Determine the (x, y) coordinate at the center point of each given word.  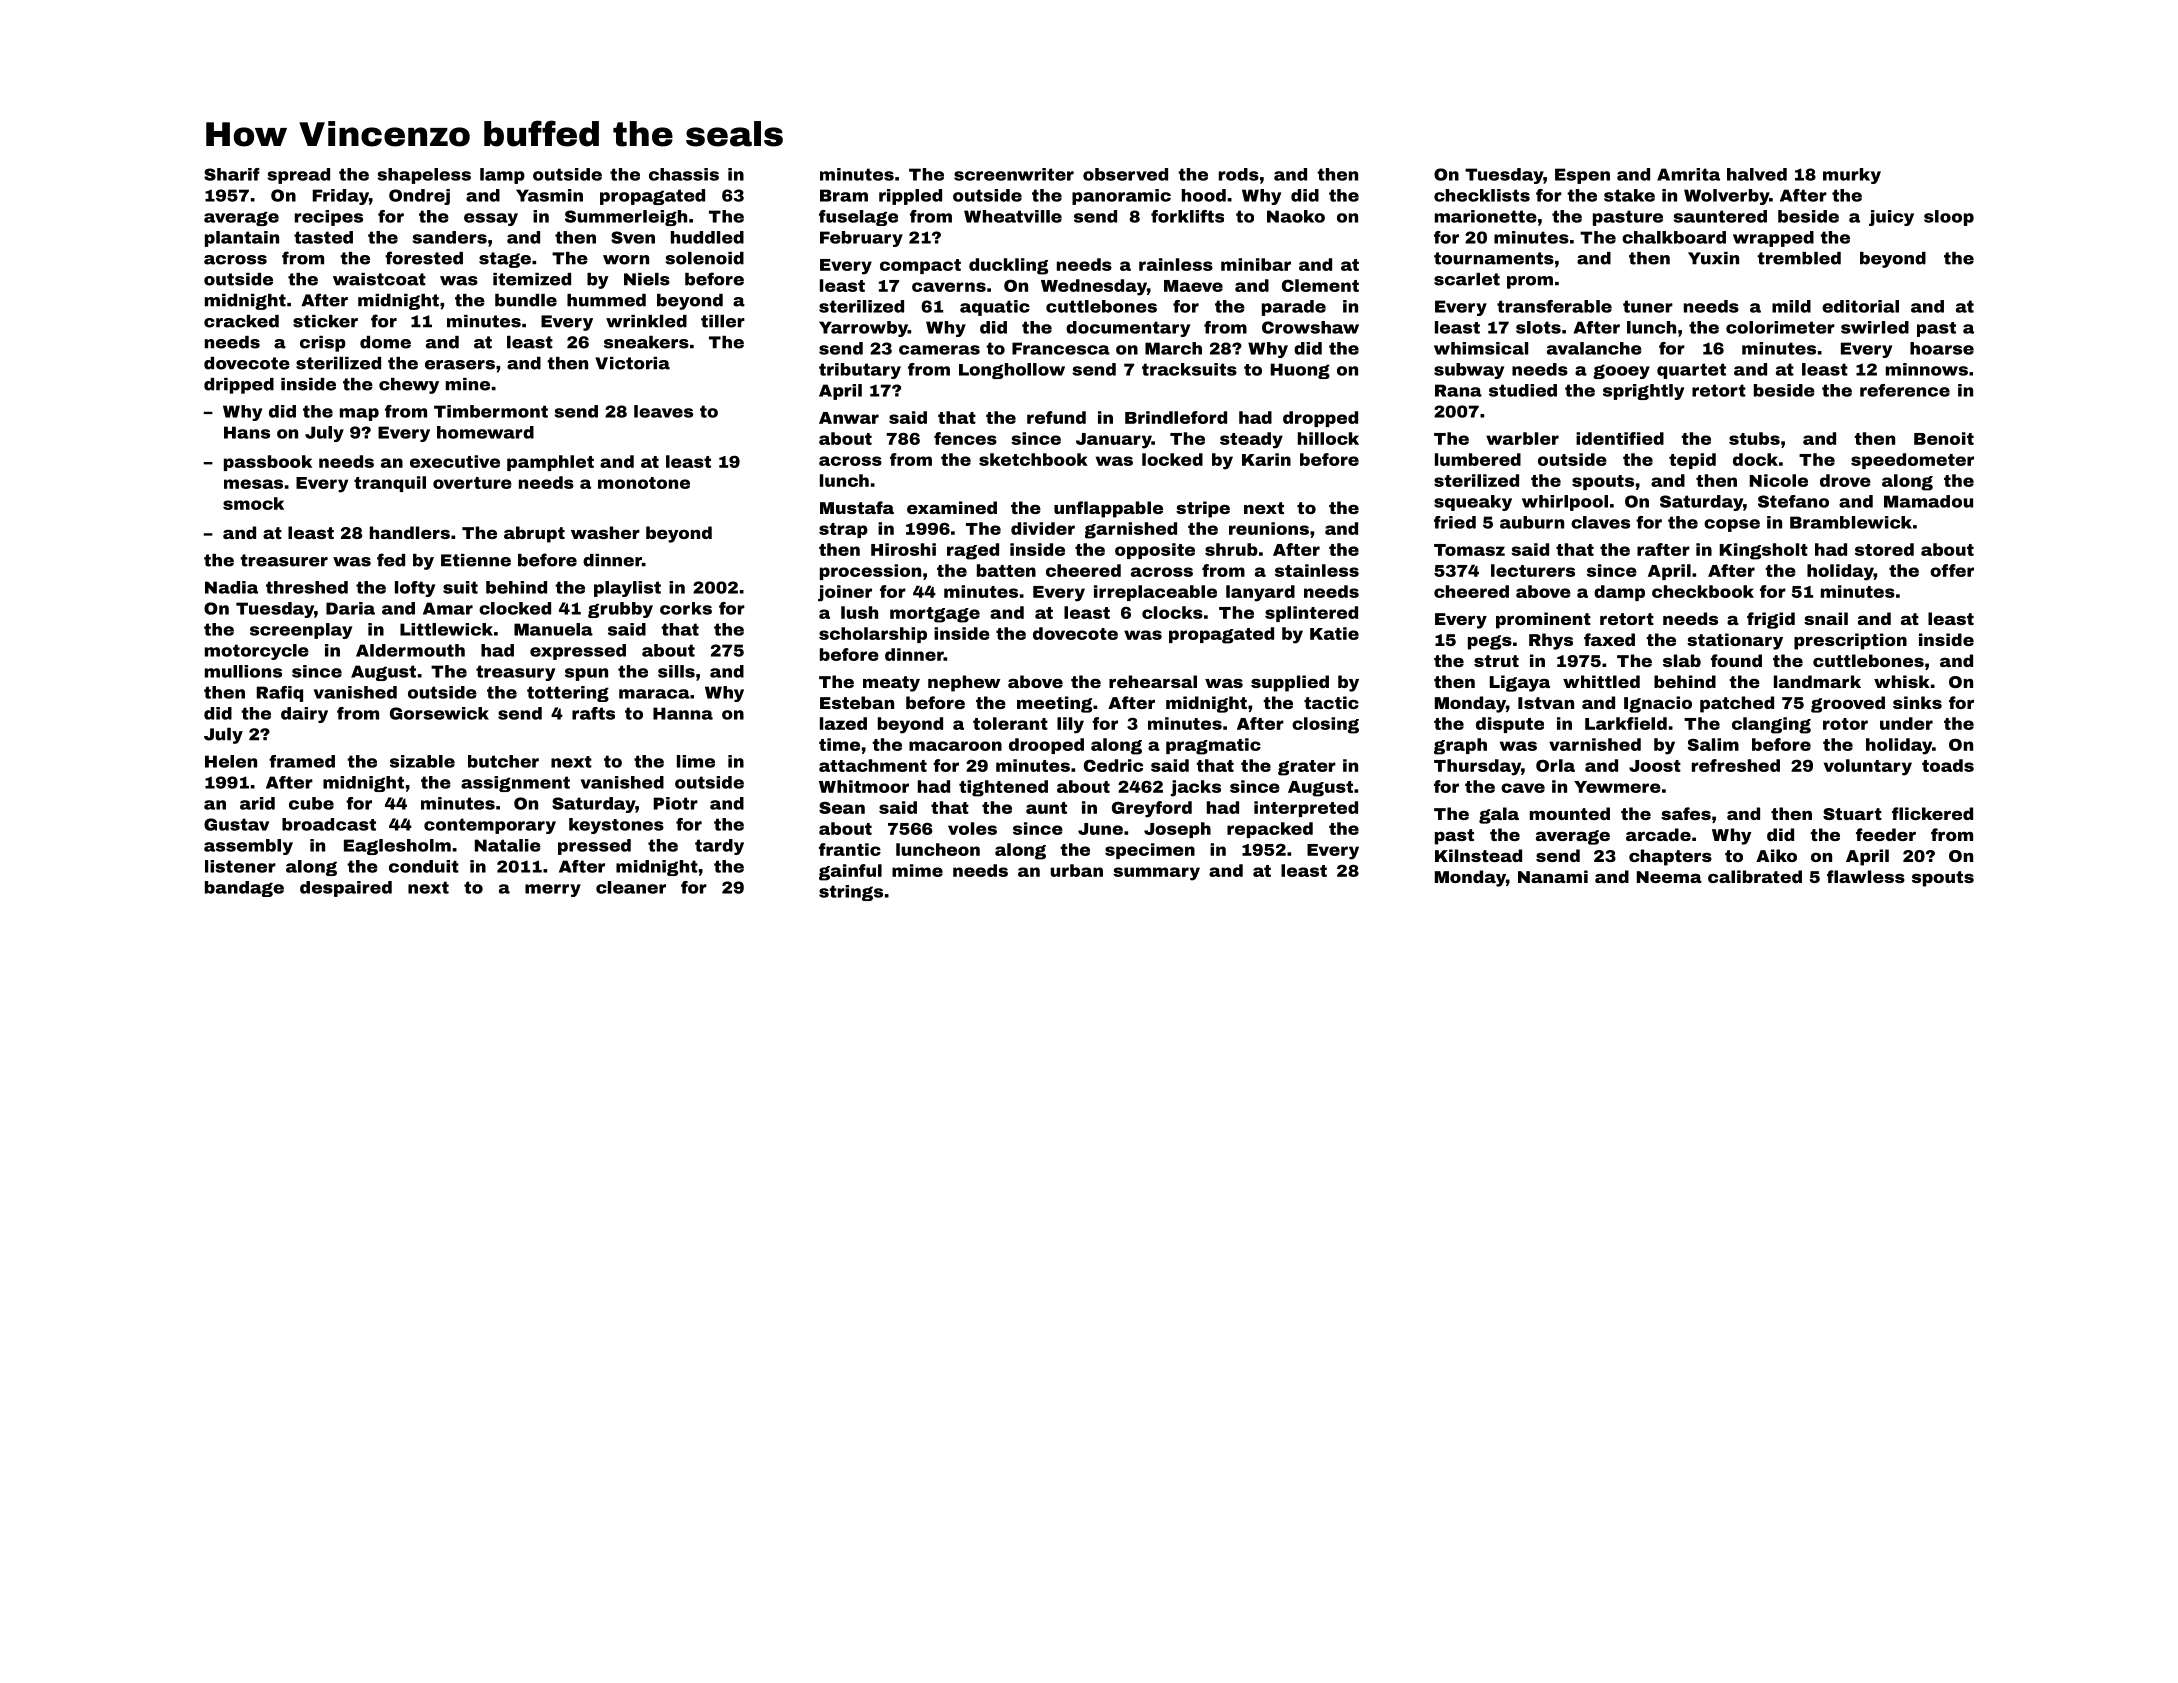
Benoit (1944, 438)
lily (1070, 725)
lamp (502, 176)
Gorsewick (439, 713)
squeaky (1473, 503)
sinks (1917, 702)
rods (1239, 174)
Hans (247, 432)
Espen (1582, 176)
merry (553, 890)
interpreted (1306, 809)
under (1906, 723)
